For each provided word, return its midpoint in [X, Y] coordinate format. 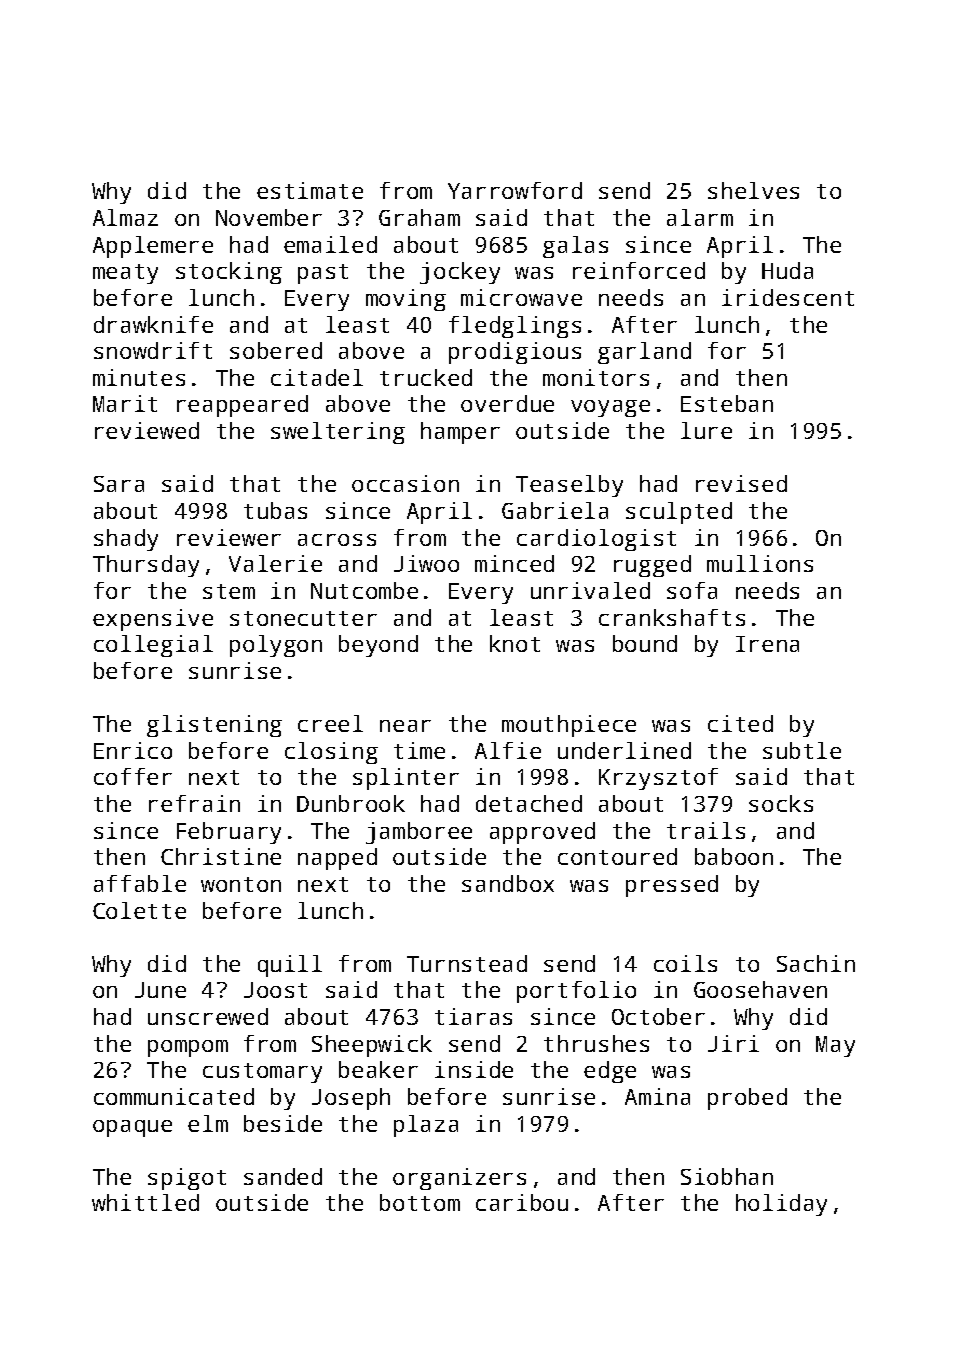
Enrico [133, 750]
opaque [132, 1128]
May [835, 1046]
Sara [119, 484]
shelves [753, 190]
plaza [426, 1126]
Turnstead [467, 963]
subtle [802, 750]
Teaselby [569, 486]
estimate [310, 190]
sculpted [679, 513]
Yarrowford [515, 190]
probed [747, 1099]
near [405, 726]
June [160, 990]
